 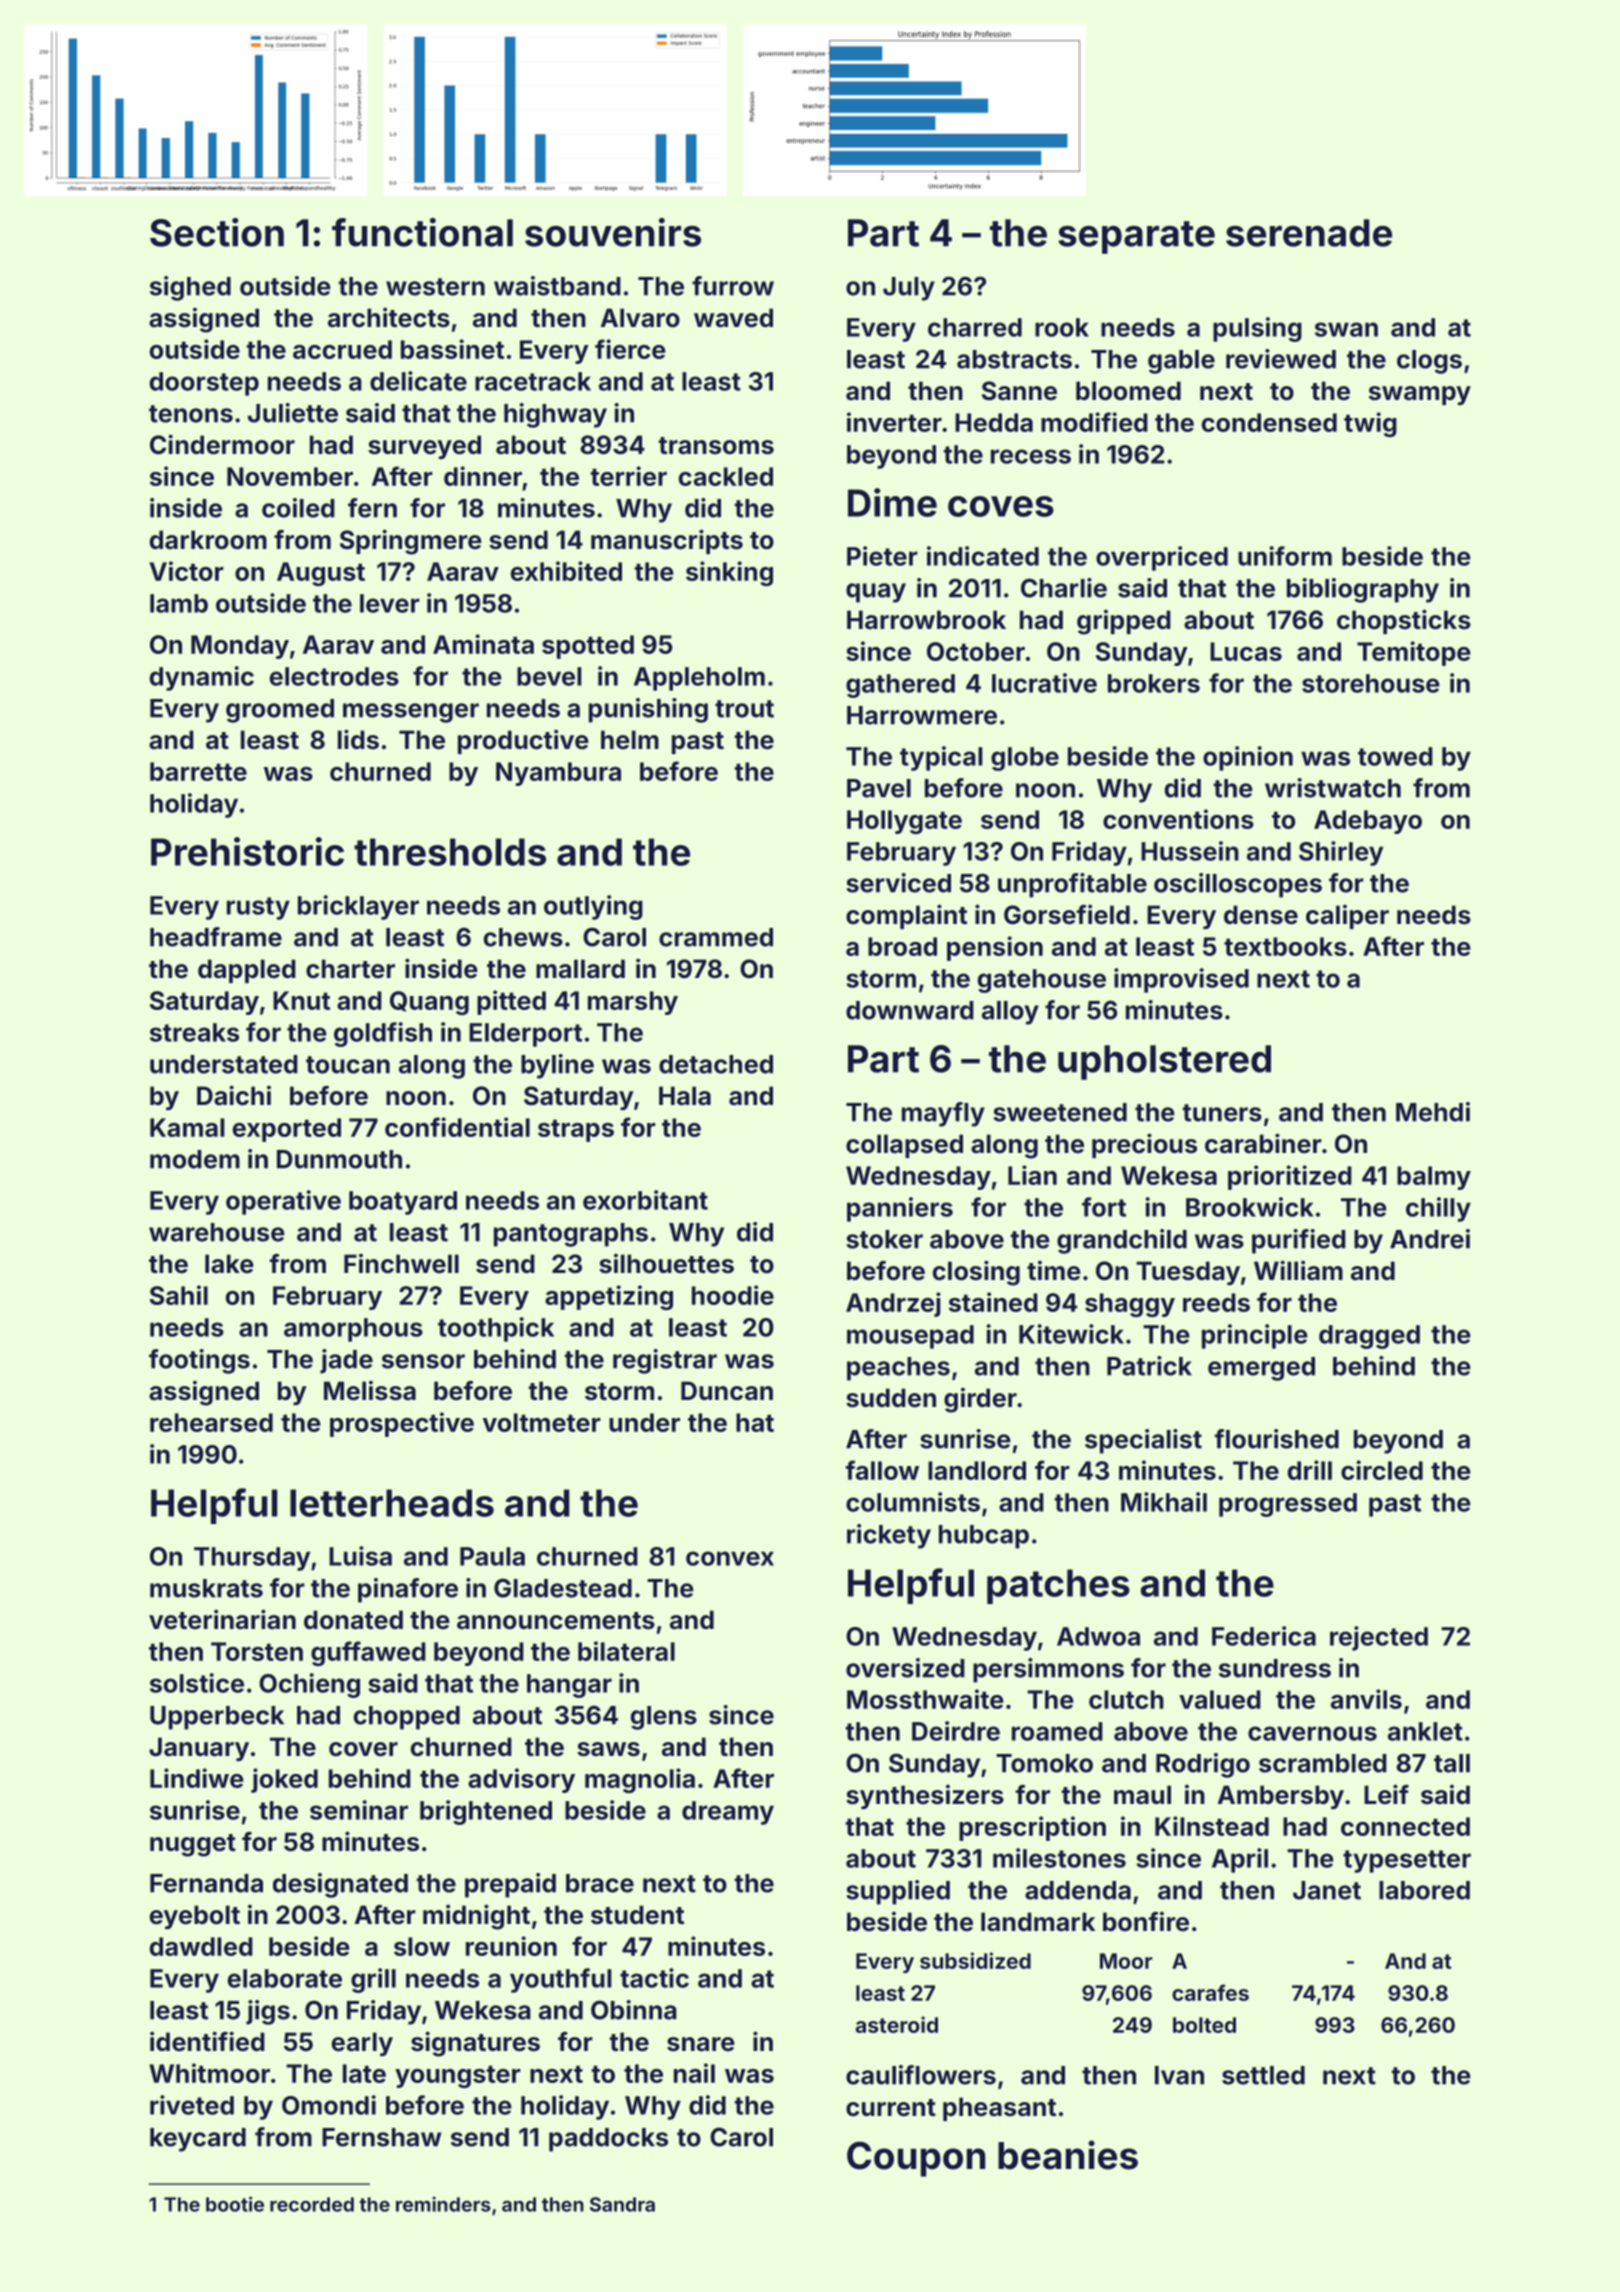 I want to click on swan, so click(x=1346, y=329).
